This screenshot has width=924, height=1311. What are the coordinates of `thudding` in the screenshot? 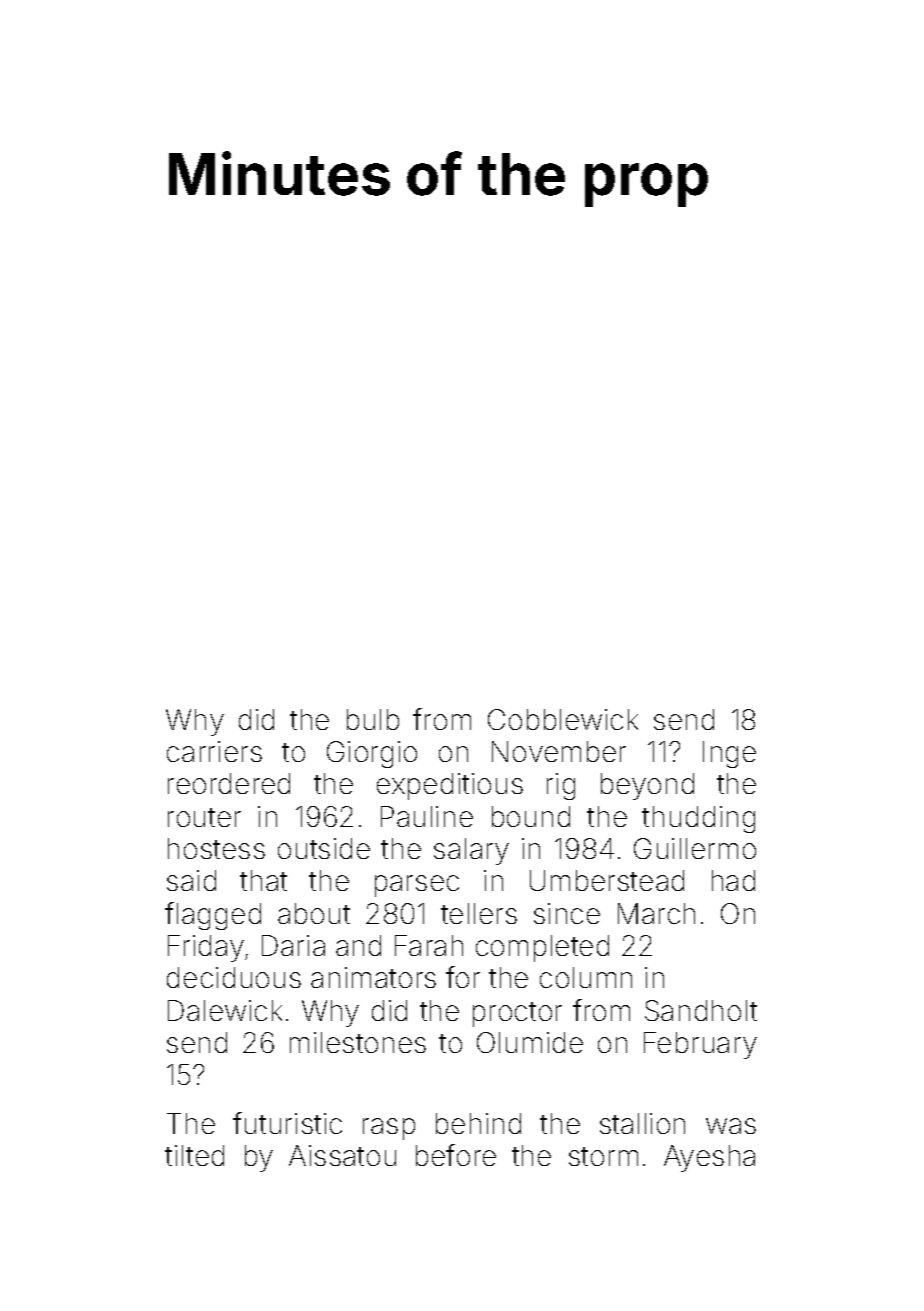 It's located at (698, 819).
